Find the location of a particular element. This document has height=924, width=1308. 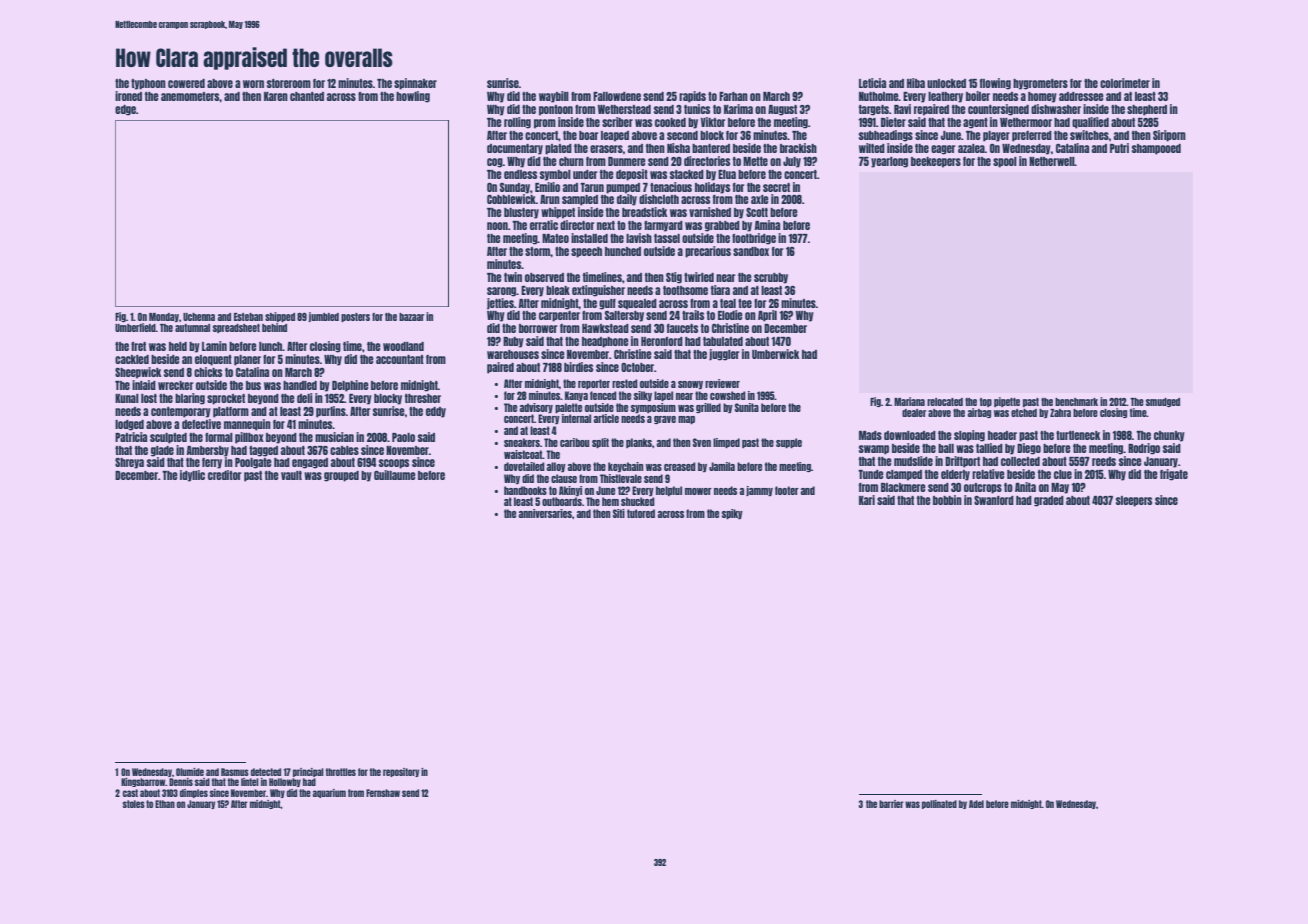

scrubby is located at coordinates (771, 278).
